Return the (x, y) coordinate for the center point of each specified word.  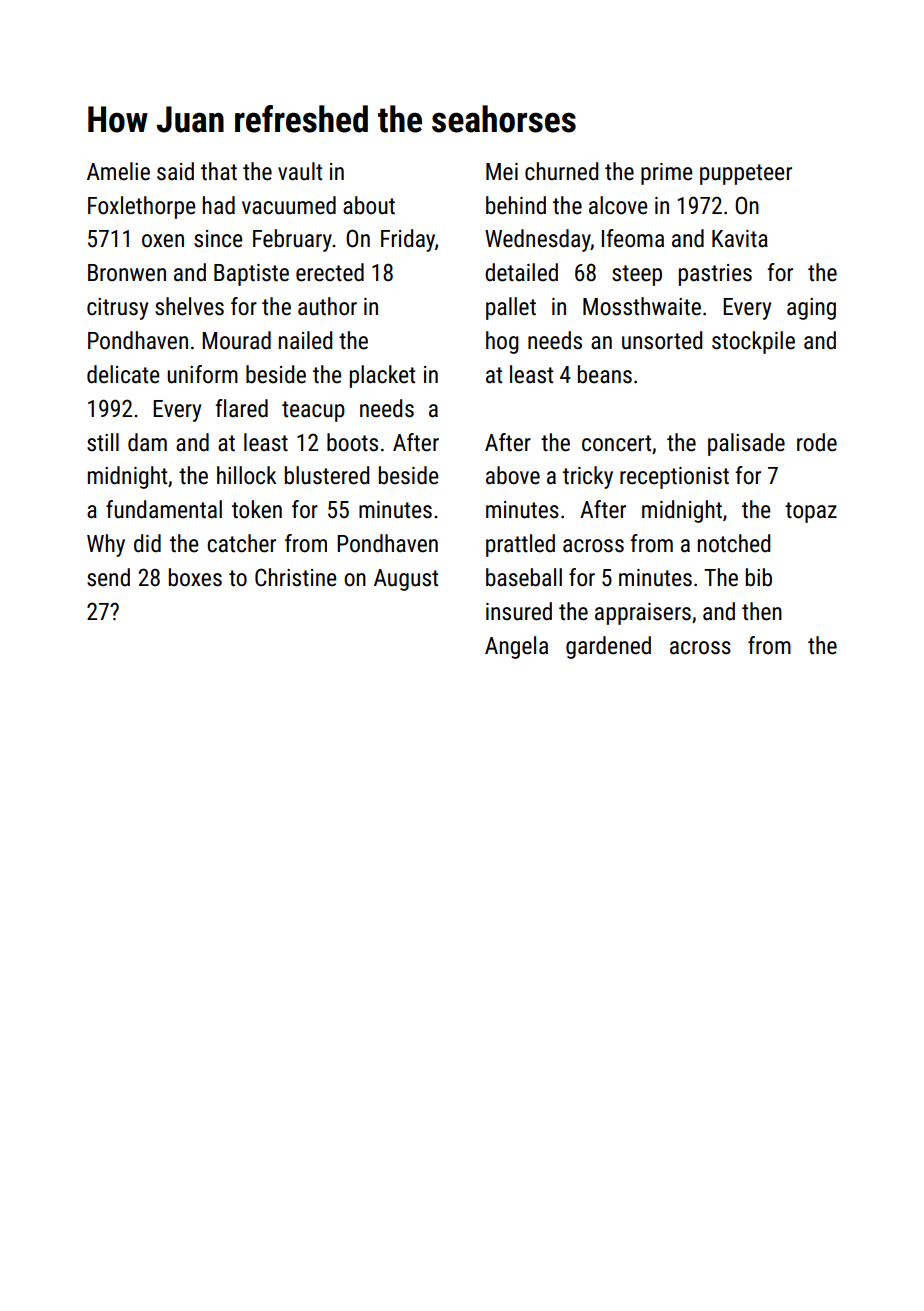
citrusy (117, 309)
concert (616, 443)
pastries (715, 275)
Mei (502, 172)
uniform (202, 374)
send (108, 577)
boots (352, 442)
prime (666, 174)
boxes (195, 577)
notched (734, 543)
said (175, 171)
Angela (516, 647)
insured (519, 611)
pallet (511, 308)
